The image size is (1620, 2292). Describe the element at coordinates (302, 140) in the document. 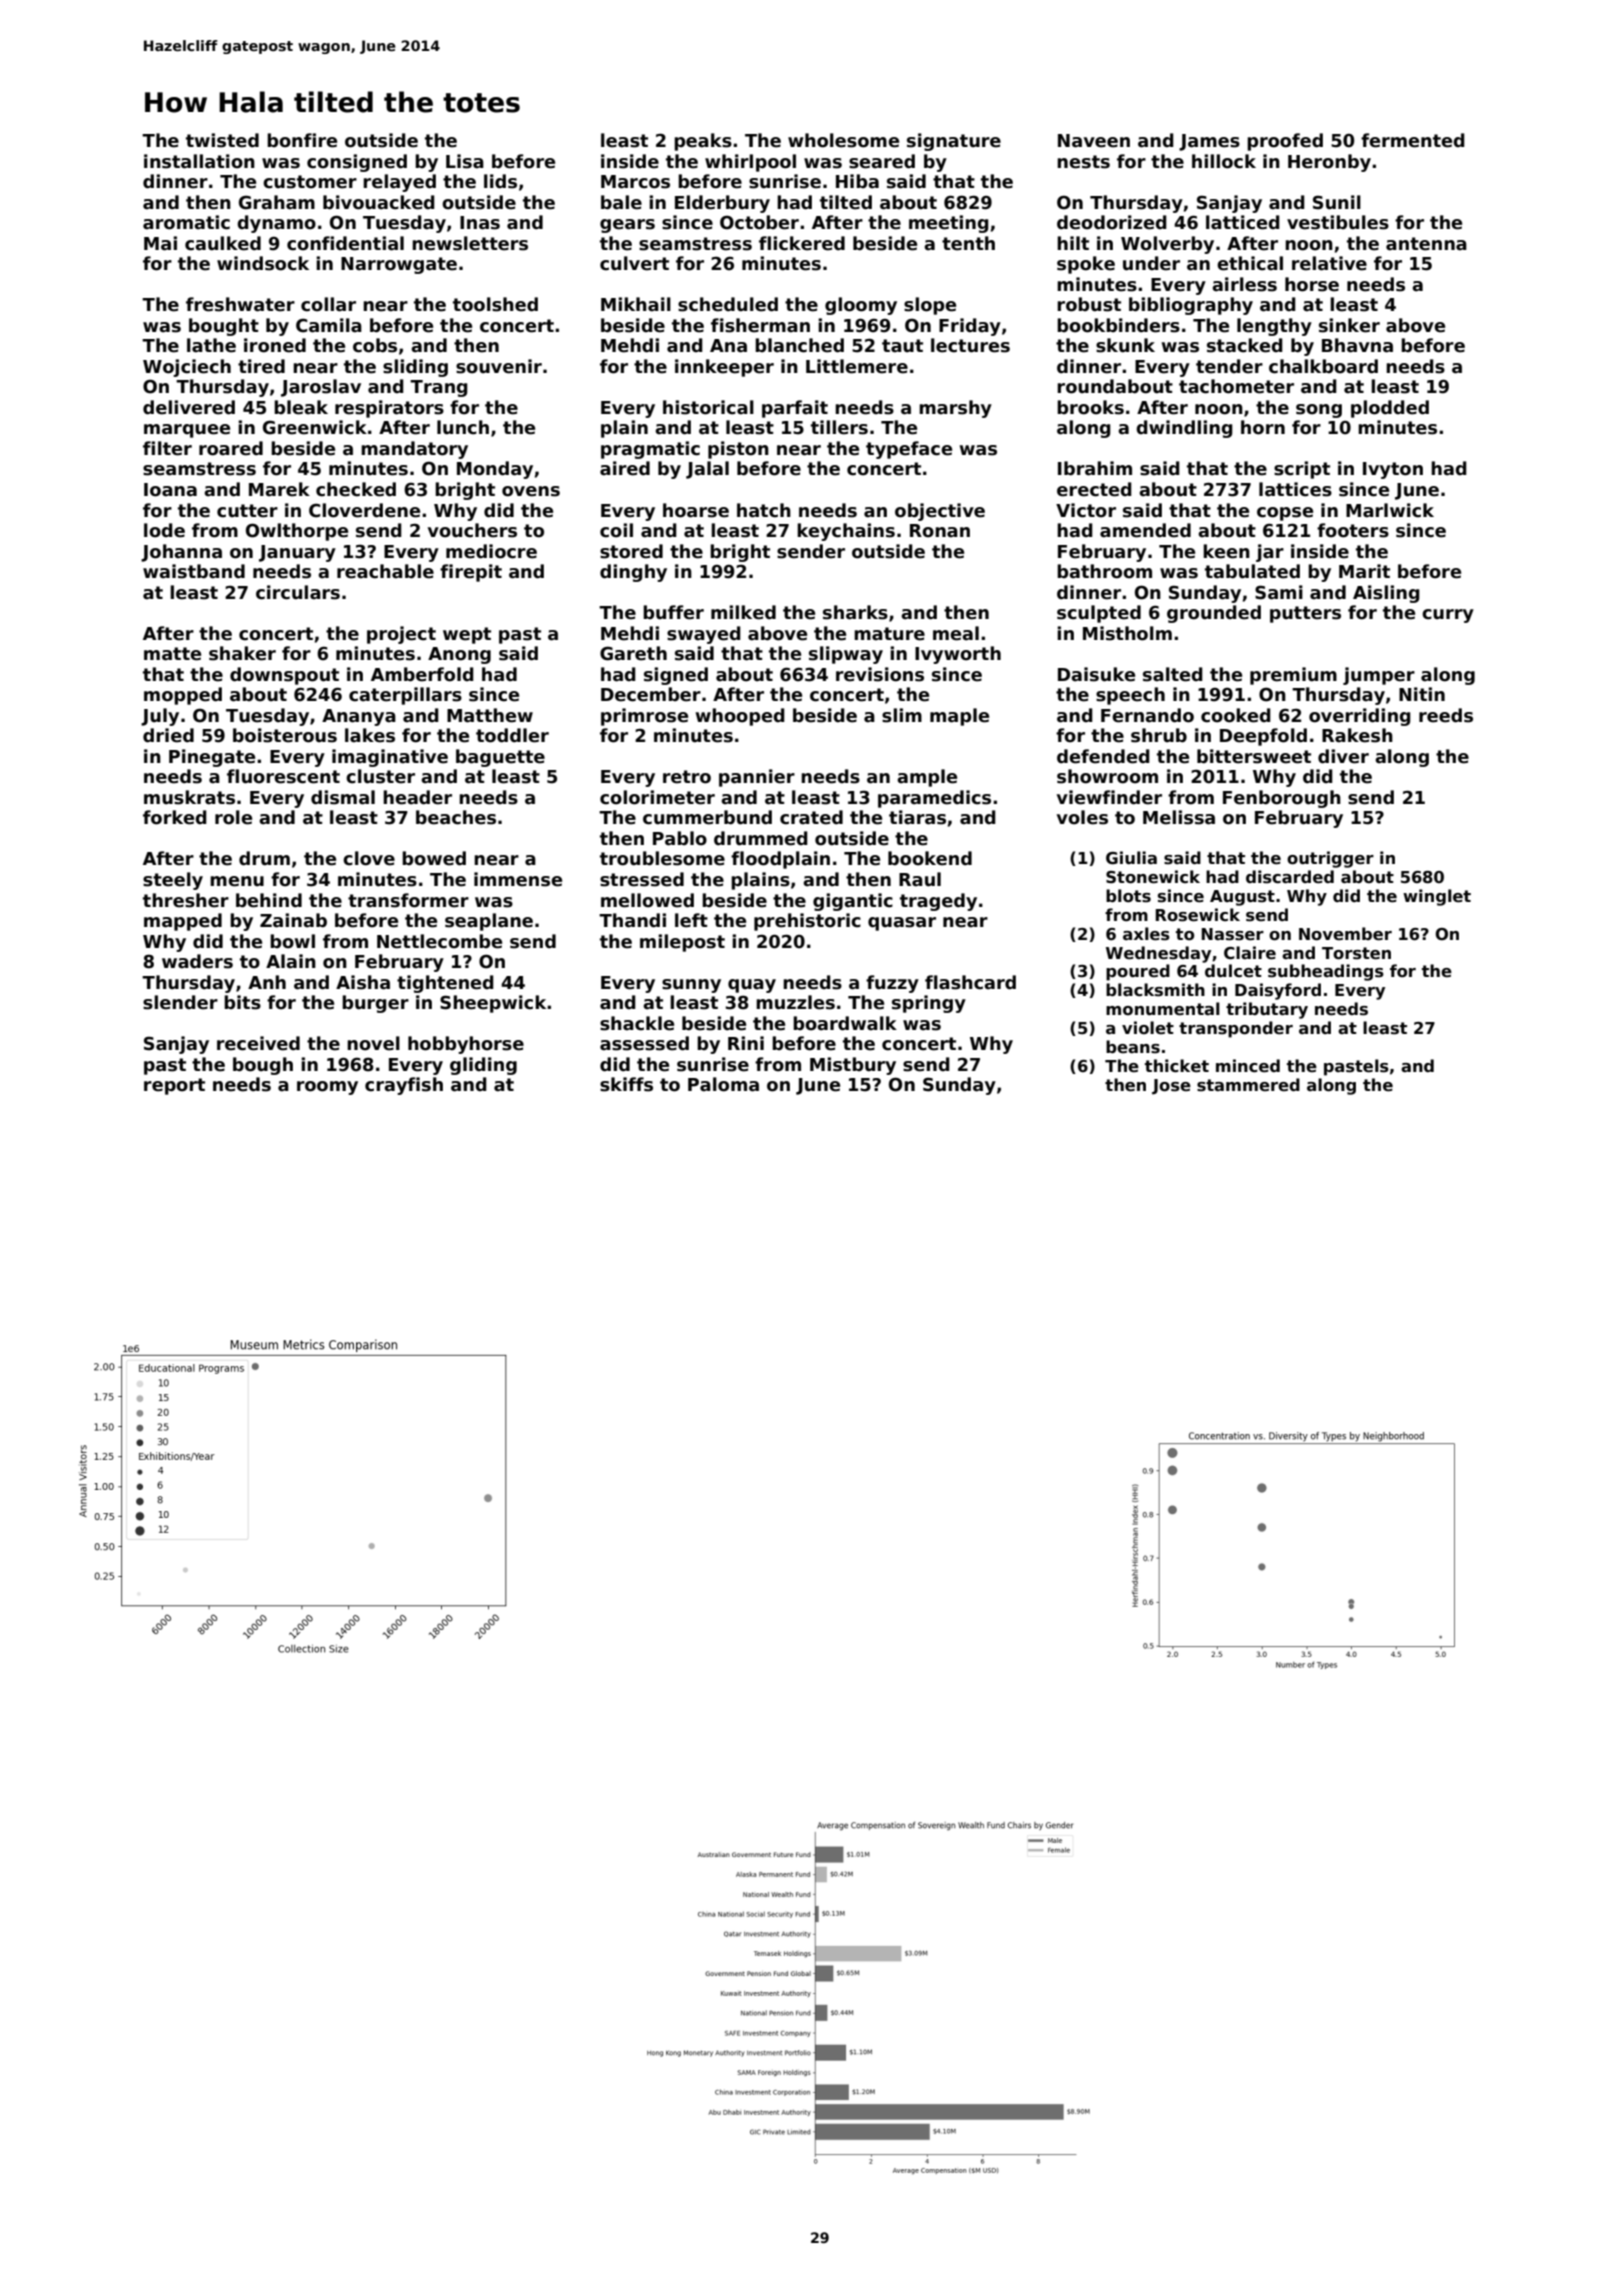

I see `bonfire` at that location.
